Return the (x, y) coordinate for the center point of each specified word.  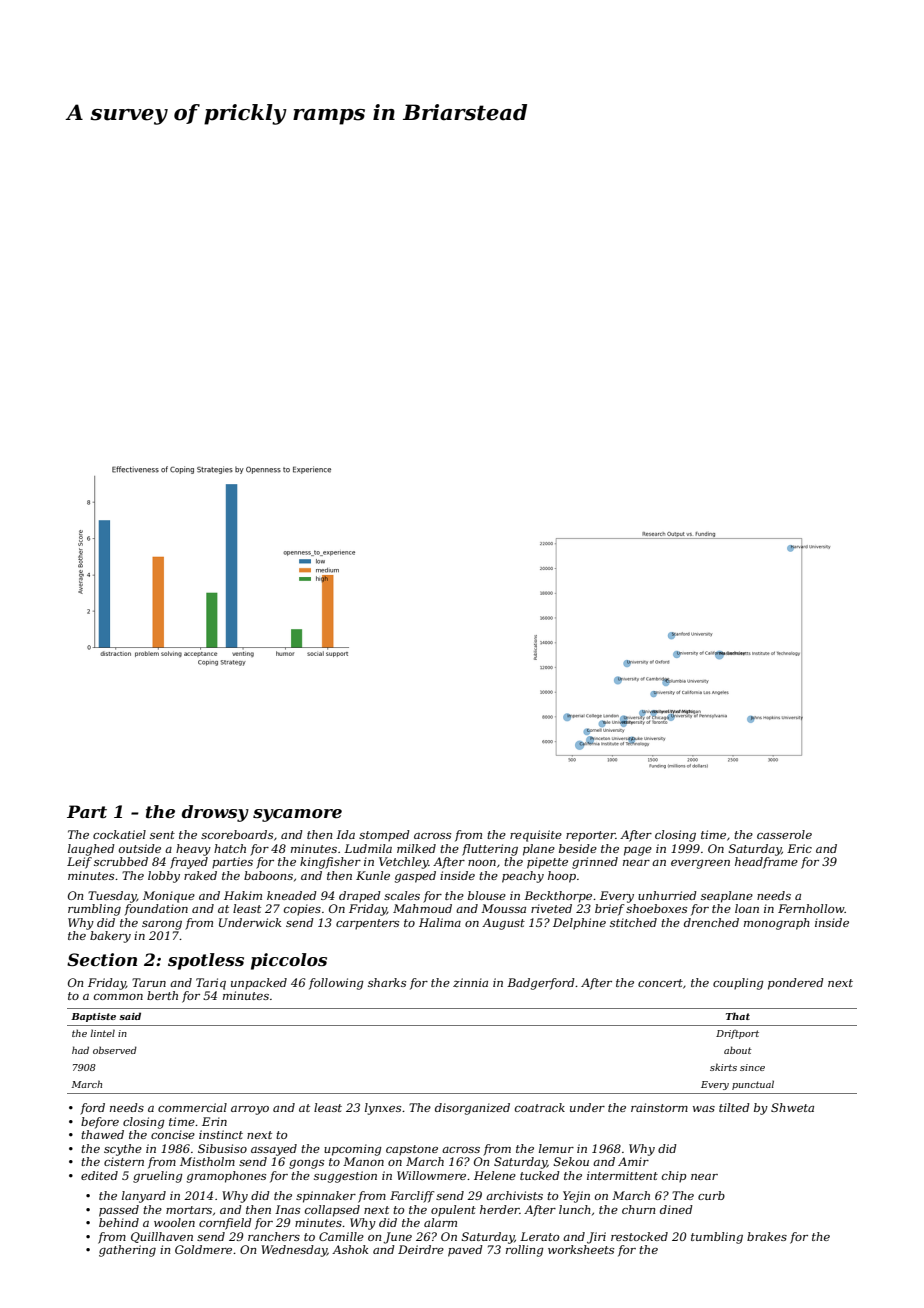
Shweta (792, 1107)
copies (302, 910)
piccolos (289, 961)
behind (119, 1222)
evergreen (700, 864)
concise (173, 1134)
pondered (796, 984)
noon (482, 863)
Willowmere (431, 1175)
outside (140, 848)
